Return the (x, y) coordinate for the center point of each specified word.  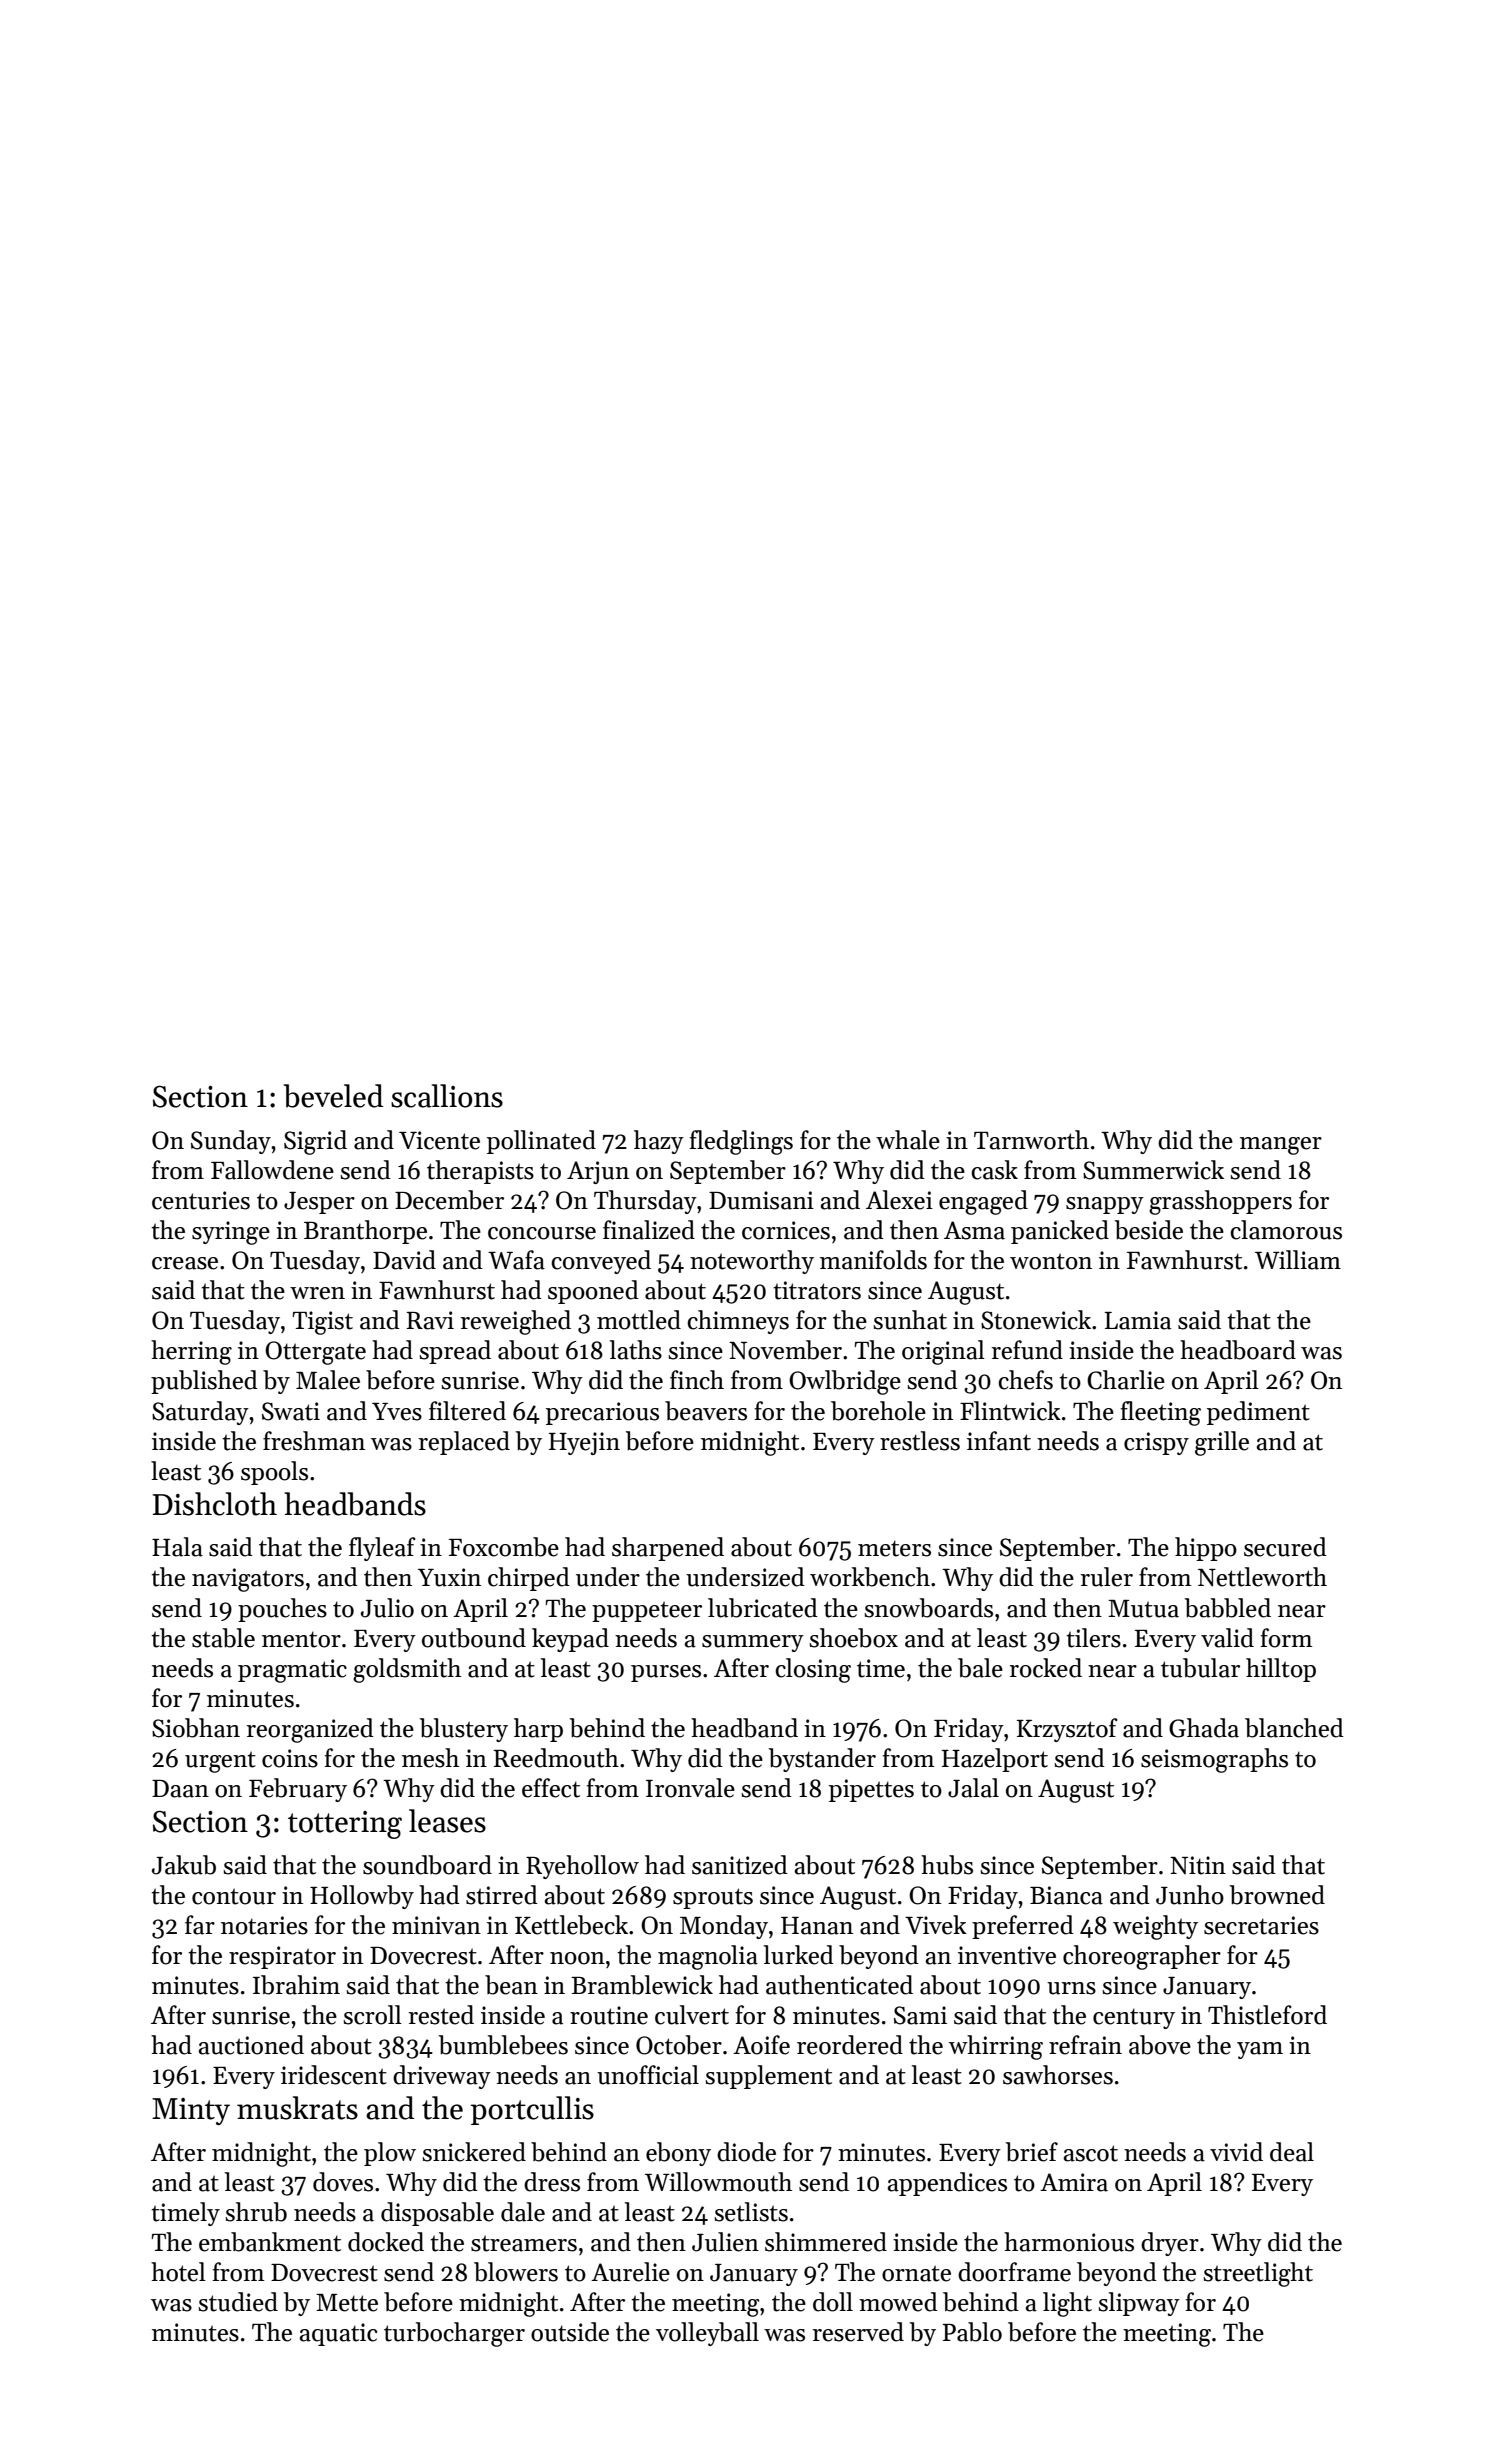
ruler (1107, 1577)
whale (908, 1140)
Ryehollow (582, 1867)
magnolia (708, 1957)
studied (238, 2302)
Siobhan (196, 1728)
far (200, 1925)
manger (1281, 1146)
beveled (333, 1096)
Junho (1190, 1895)
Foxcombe (504, 1547)
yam (1260, 2050)
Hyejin (584, 1443)
